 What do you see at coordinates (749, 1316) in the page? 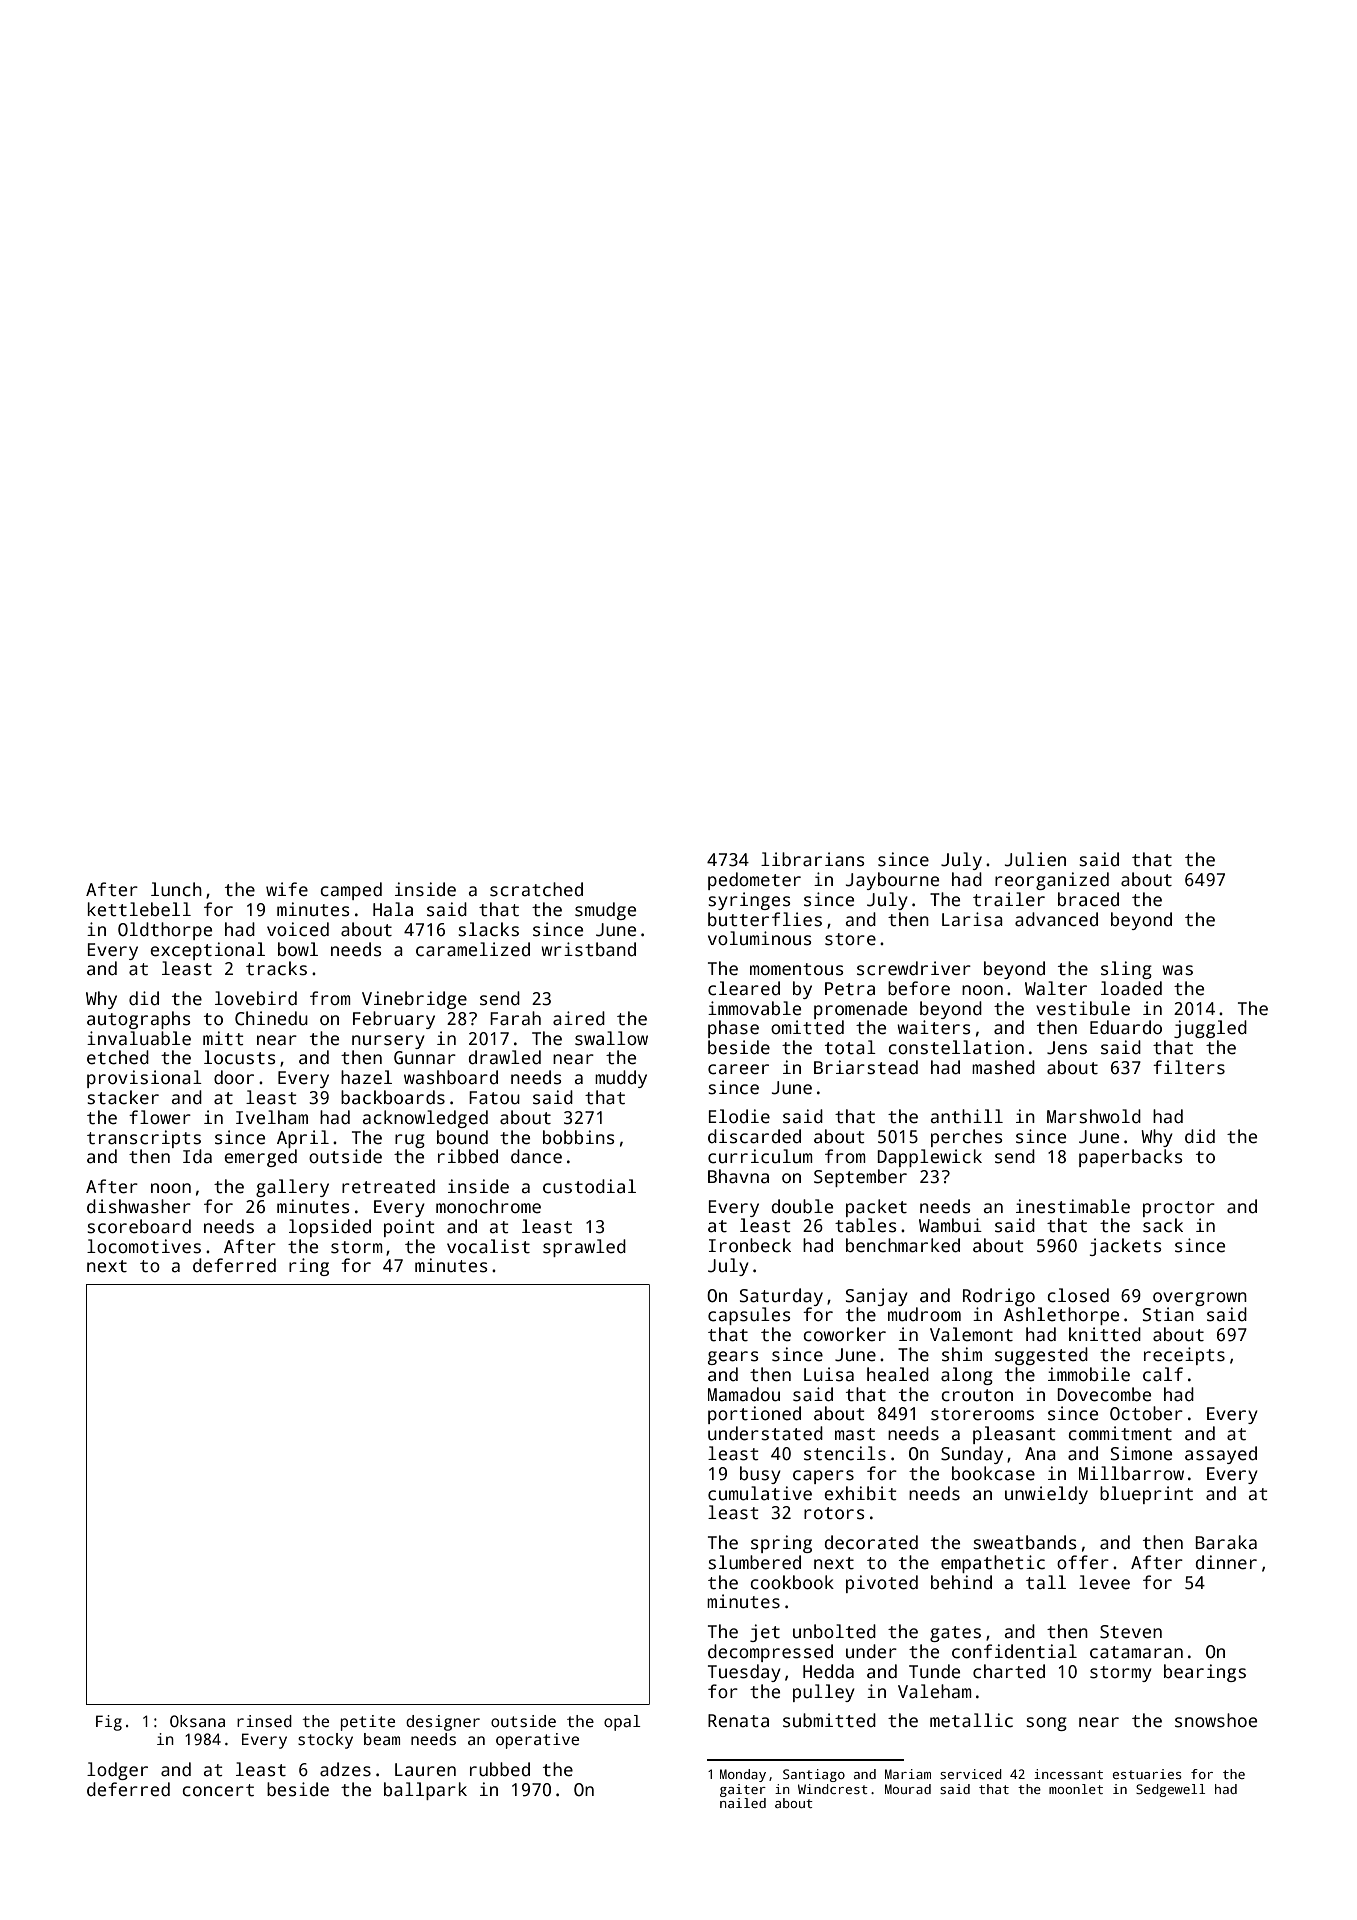
I see `capsules` at bounding box center [749, 1316].
